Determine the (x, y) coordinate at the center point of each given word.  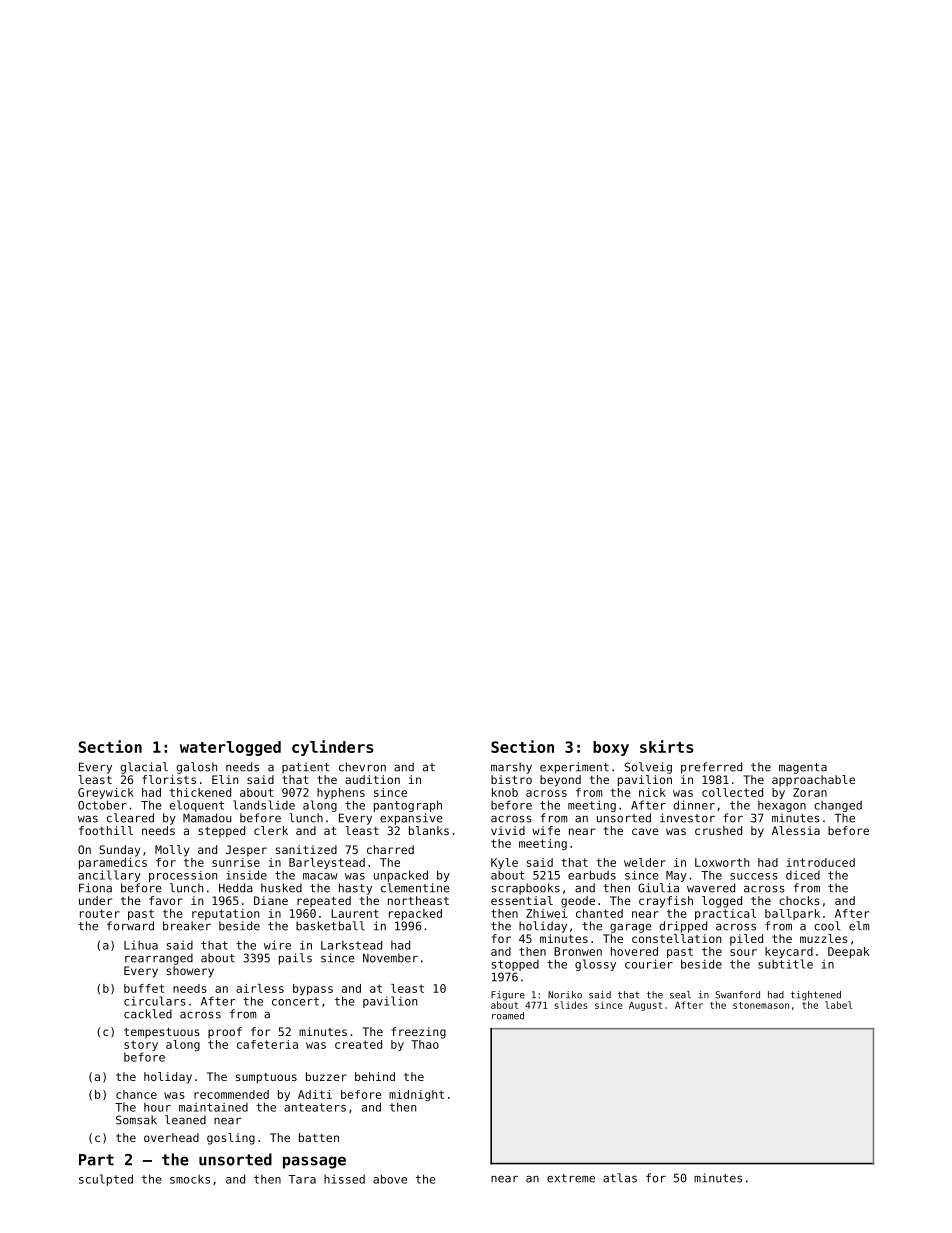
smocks (190, 1179)
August (645, 1006)
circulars (155, 1001)
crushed (718, 830)
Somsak (136, 1120)
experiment (574, 768)
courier (649, 964)
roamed (508, 1016)
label (838, 1005)
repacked (415, 914)
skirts (666, 746)
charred (390, 849)
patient (306, 768)
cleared (130, 818)
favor (166, 900)
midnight (416, 1095)
